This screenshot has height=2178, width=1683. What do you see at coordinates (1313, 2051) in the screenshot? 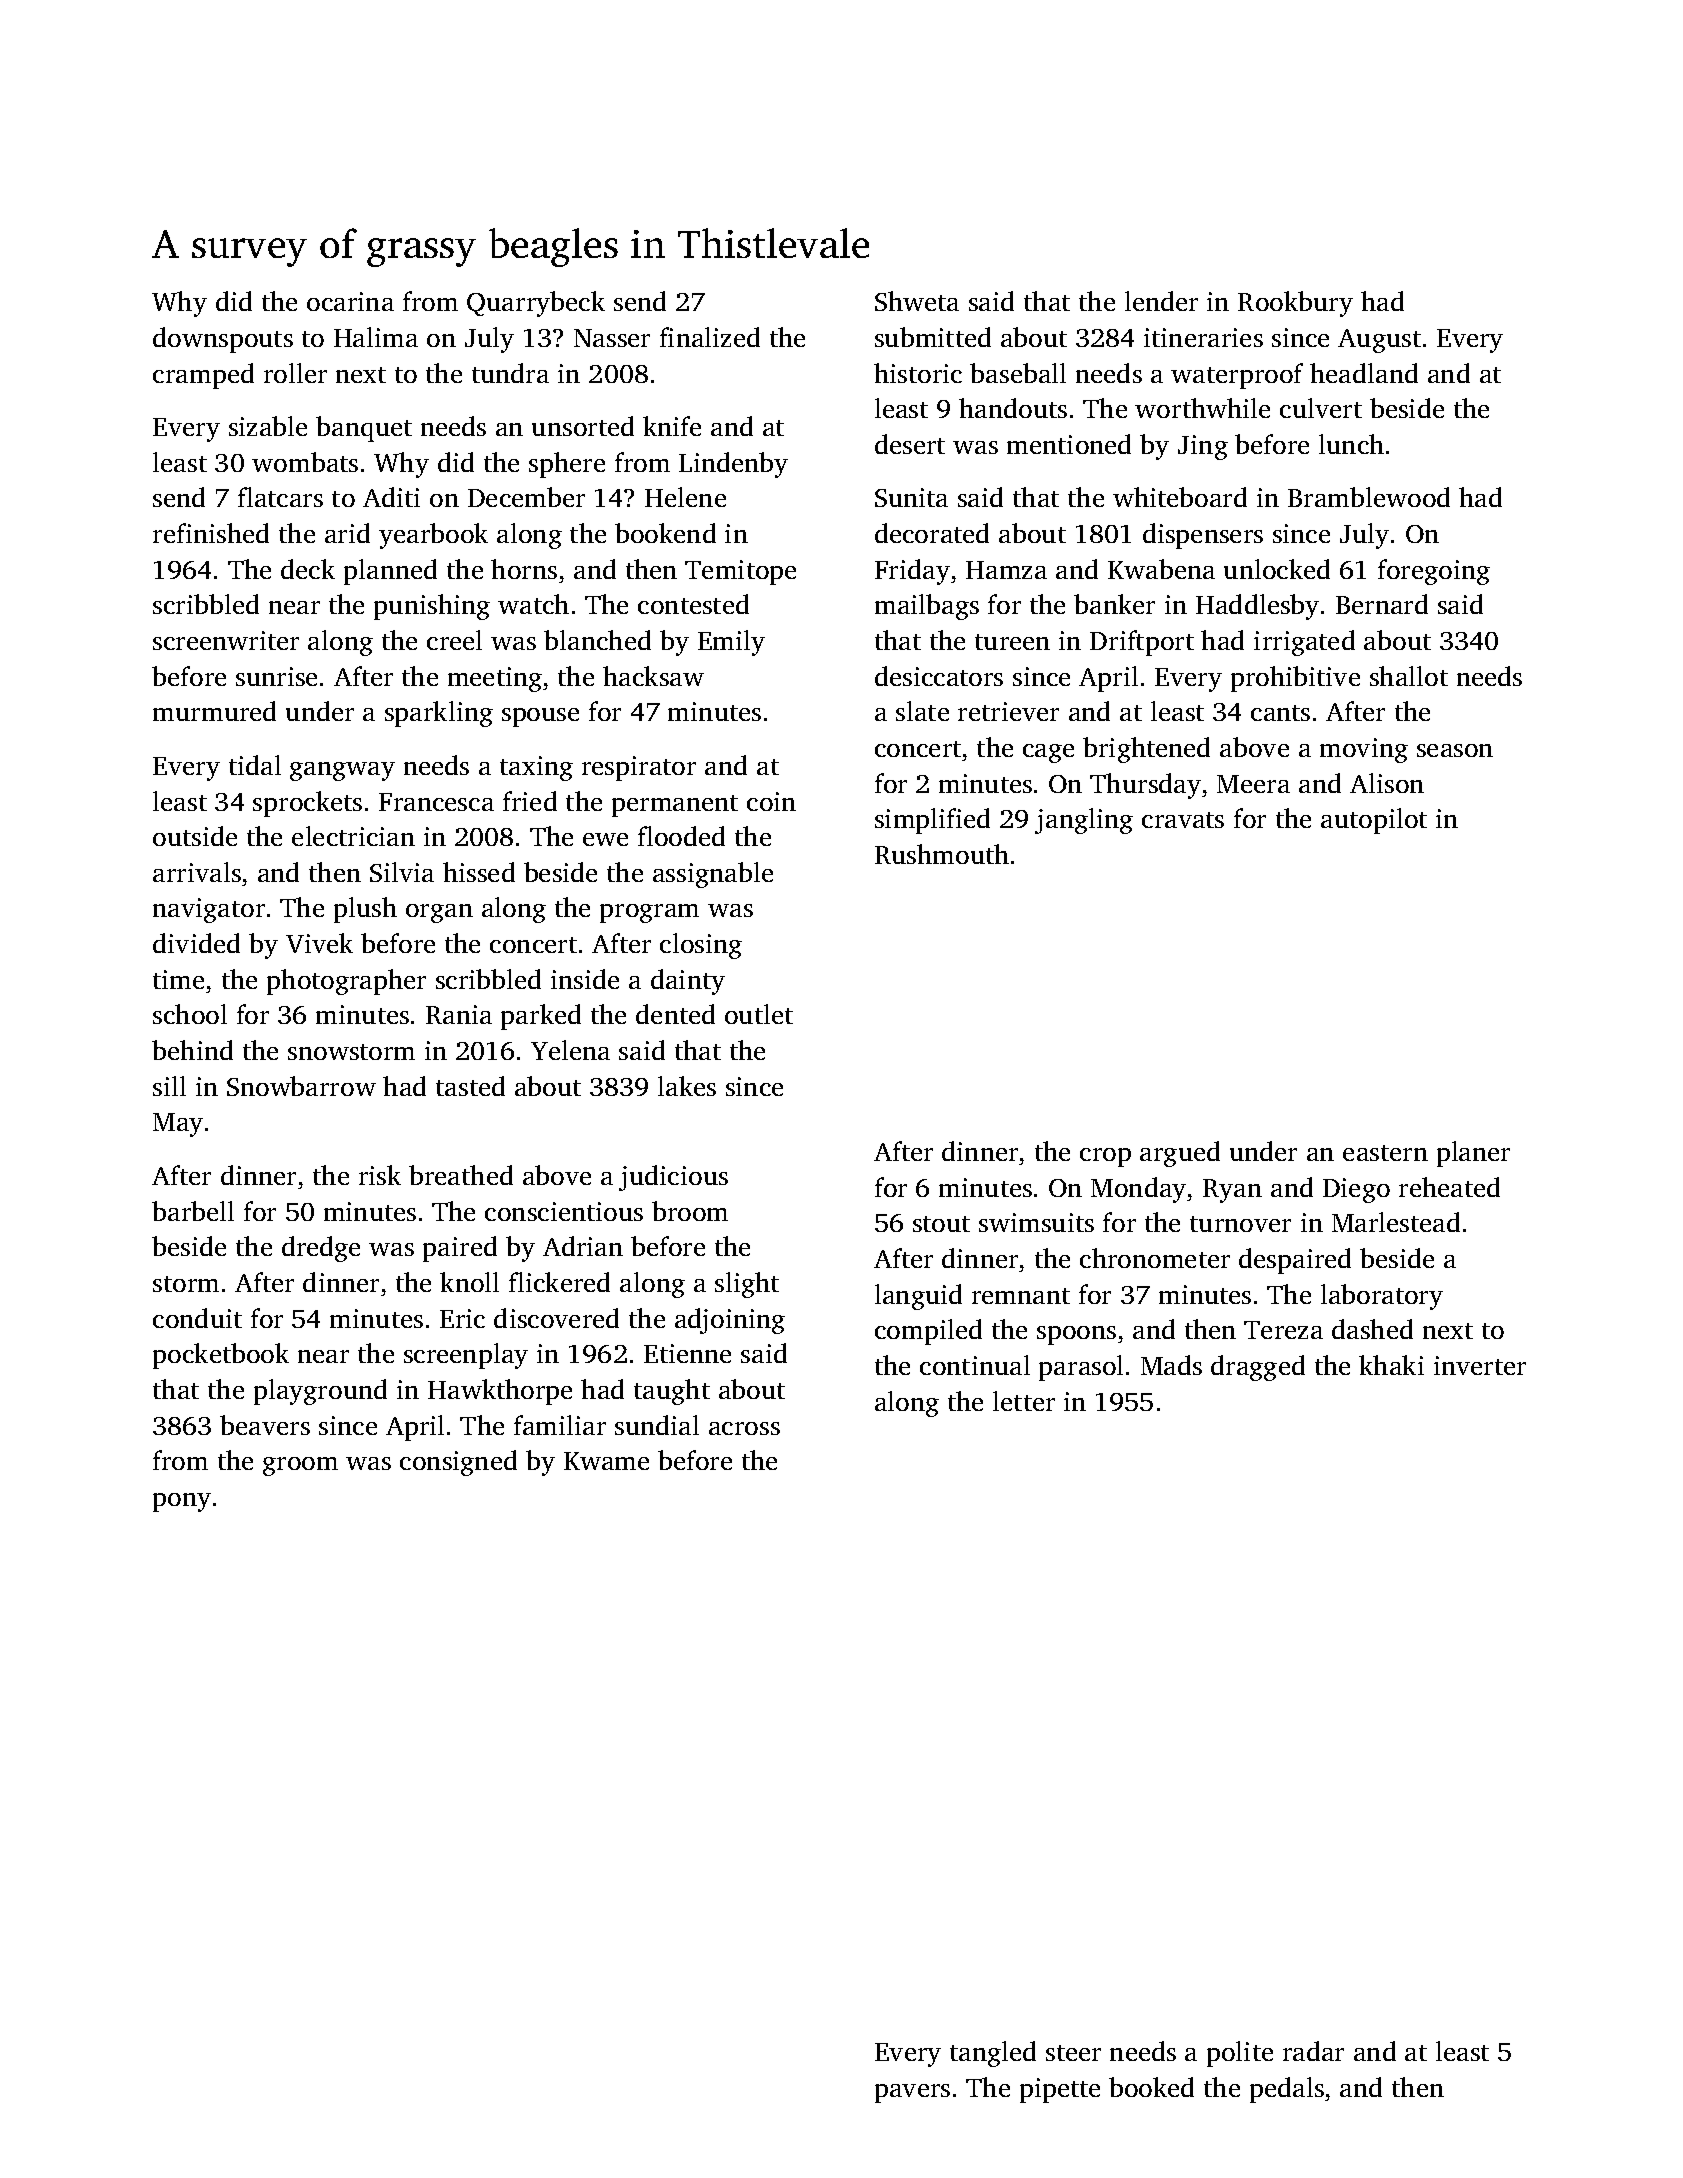
I see `radar` at bounding box center [1313, 2051].
